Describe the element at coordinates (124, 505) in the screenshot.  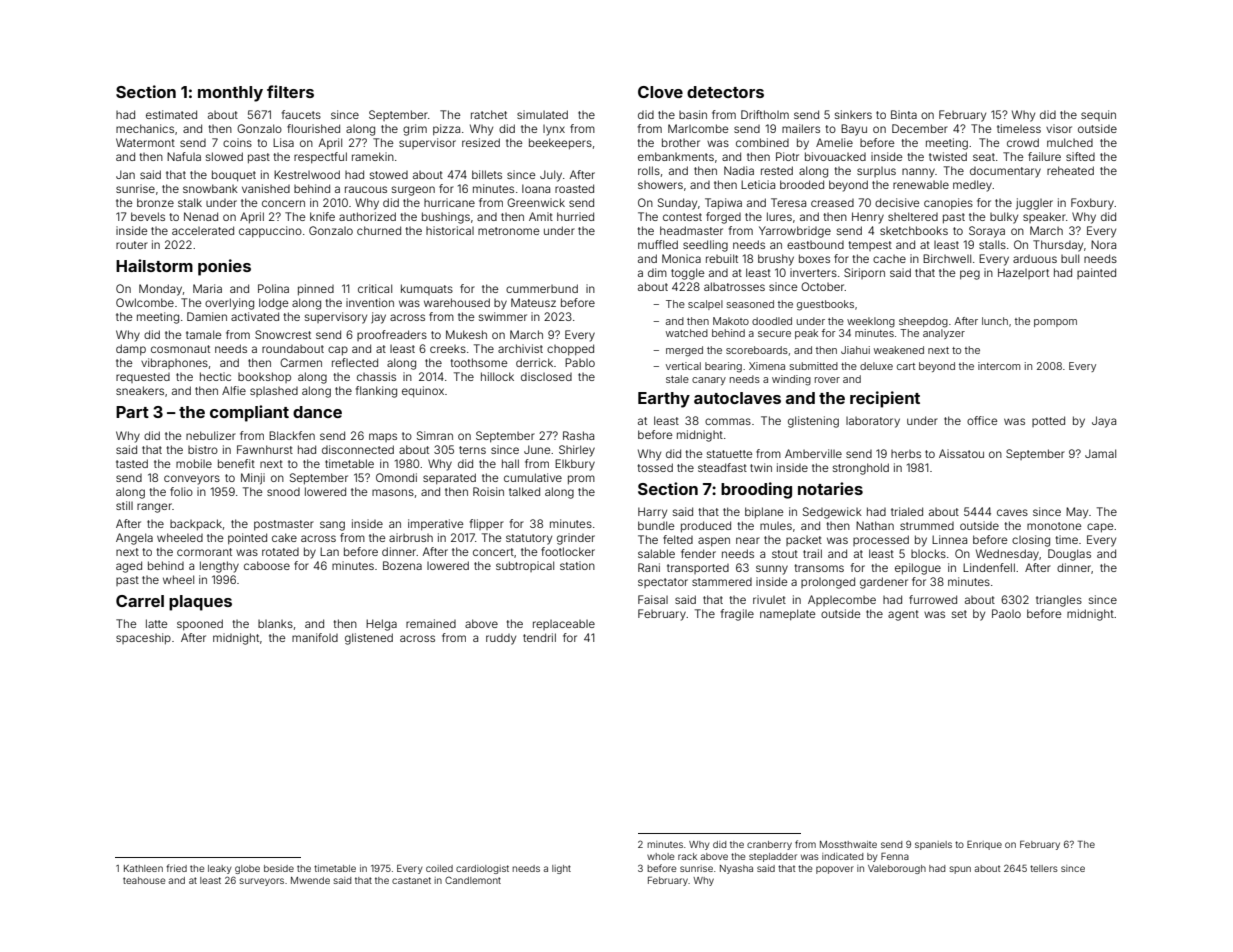
I see `still` at that location.
